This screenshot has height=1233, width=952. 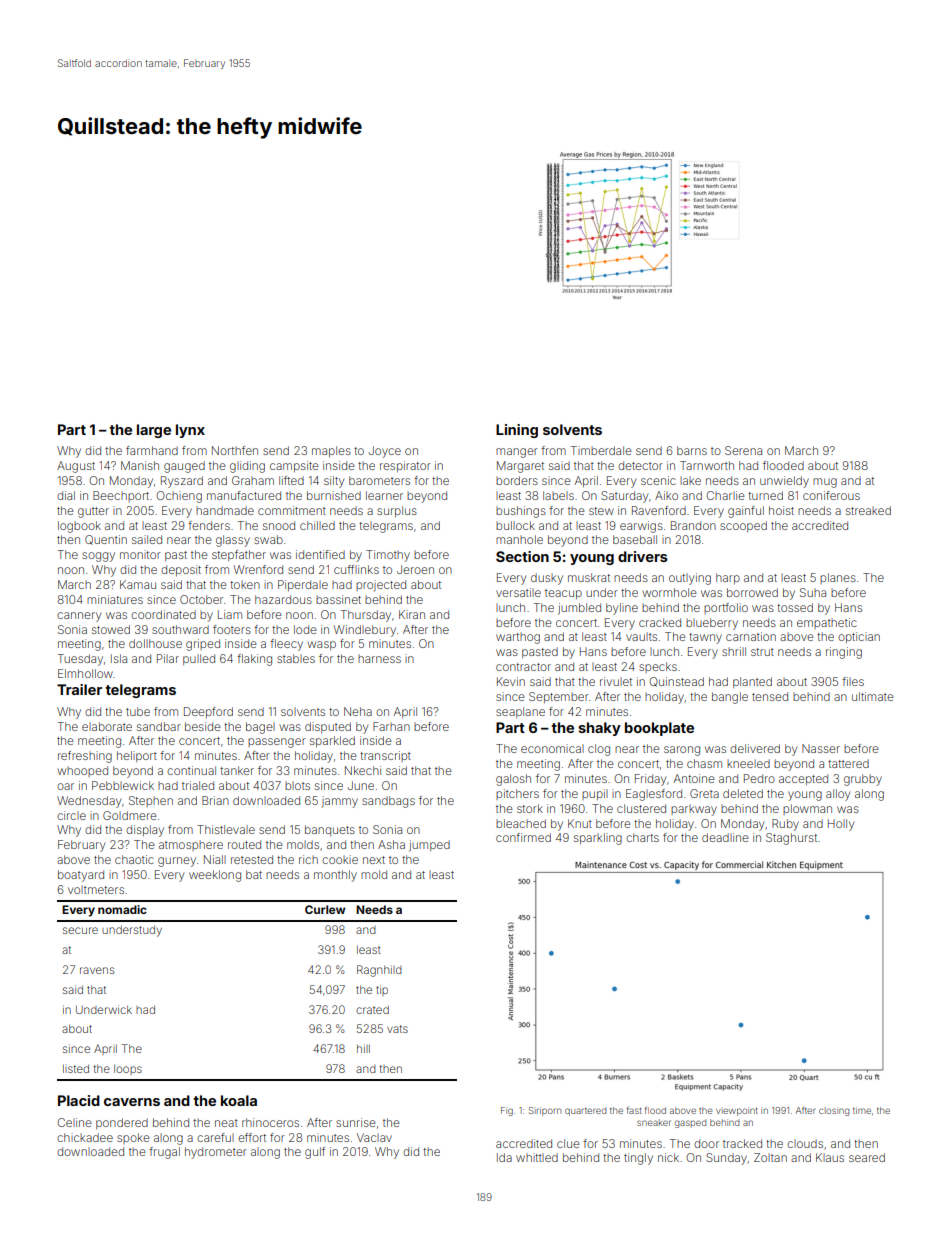 What do you see at coordinates (537, 1157) in the screenshot?
I see `whittled` at bounding box center [537, 1157].
